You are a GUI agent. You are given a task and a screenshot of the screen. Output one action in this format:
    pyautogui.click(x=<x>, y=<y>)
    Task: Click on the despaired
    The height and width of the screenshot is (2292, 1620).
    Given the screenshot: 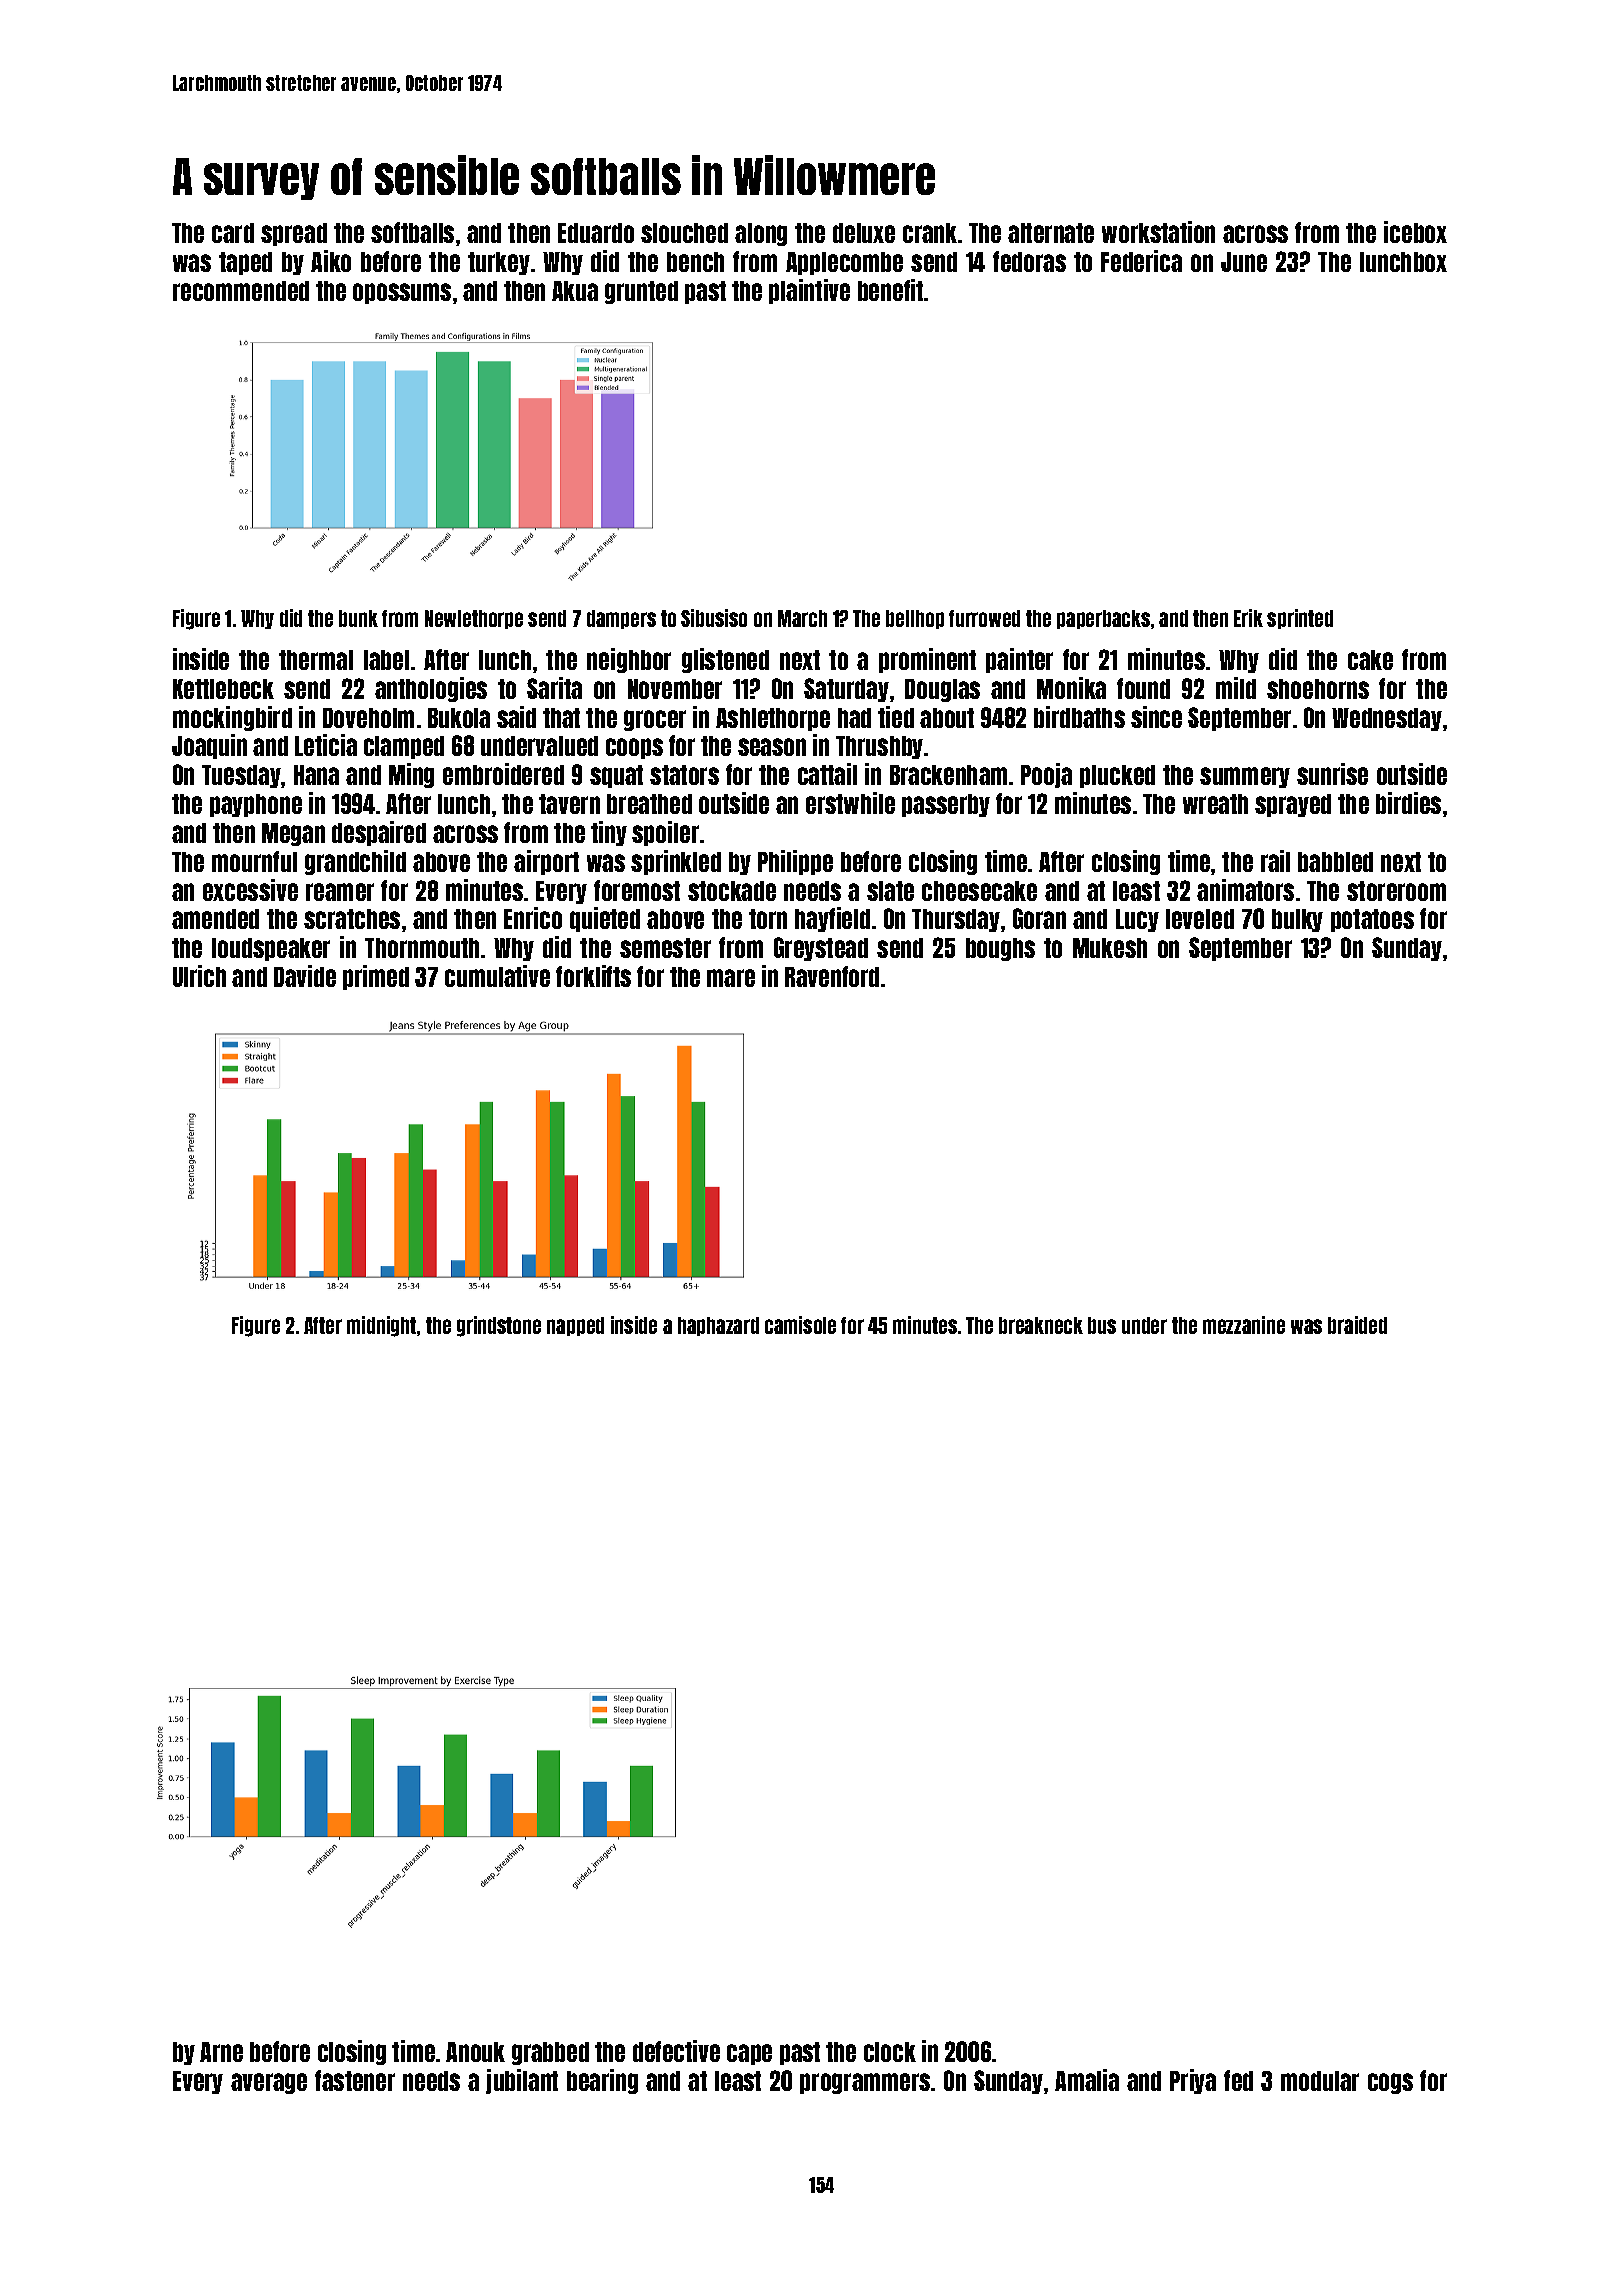 What is the action you would take?
    pyautogui.click(x=379, y=833)
